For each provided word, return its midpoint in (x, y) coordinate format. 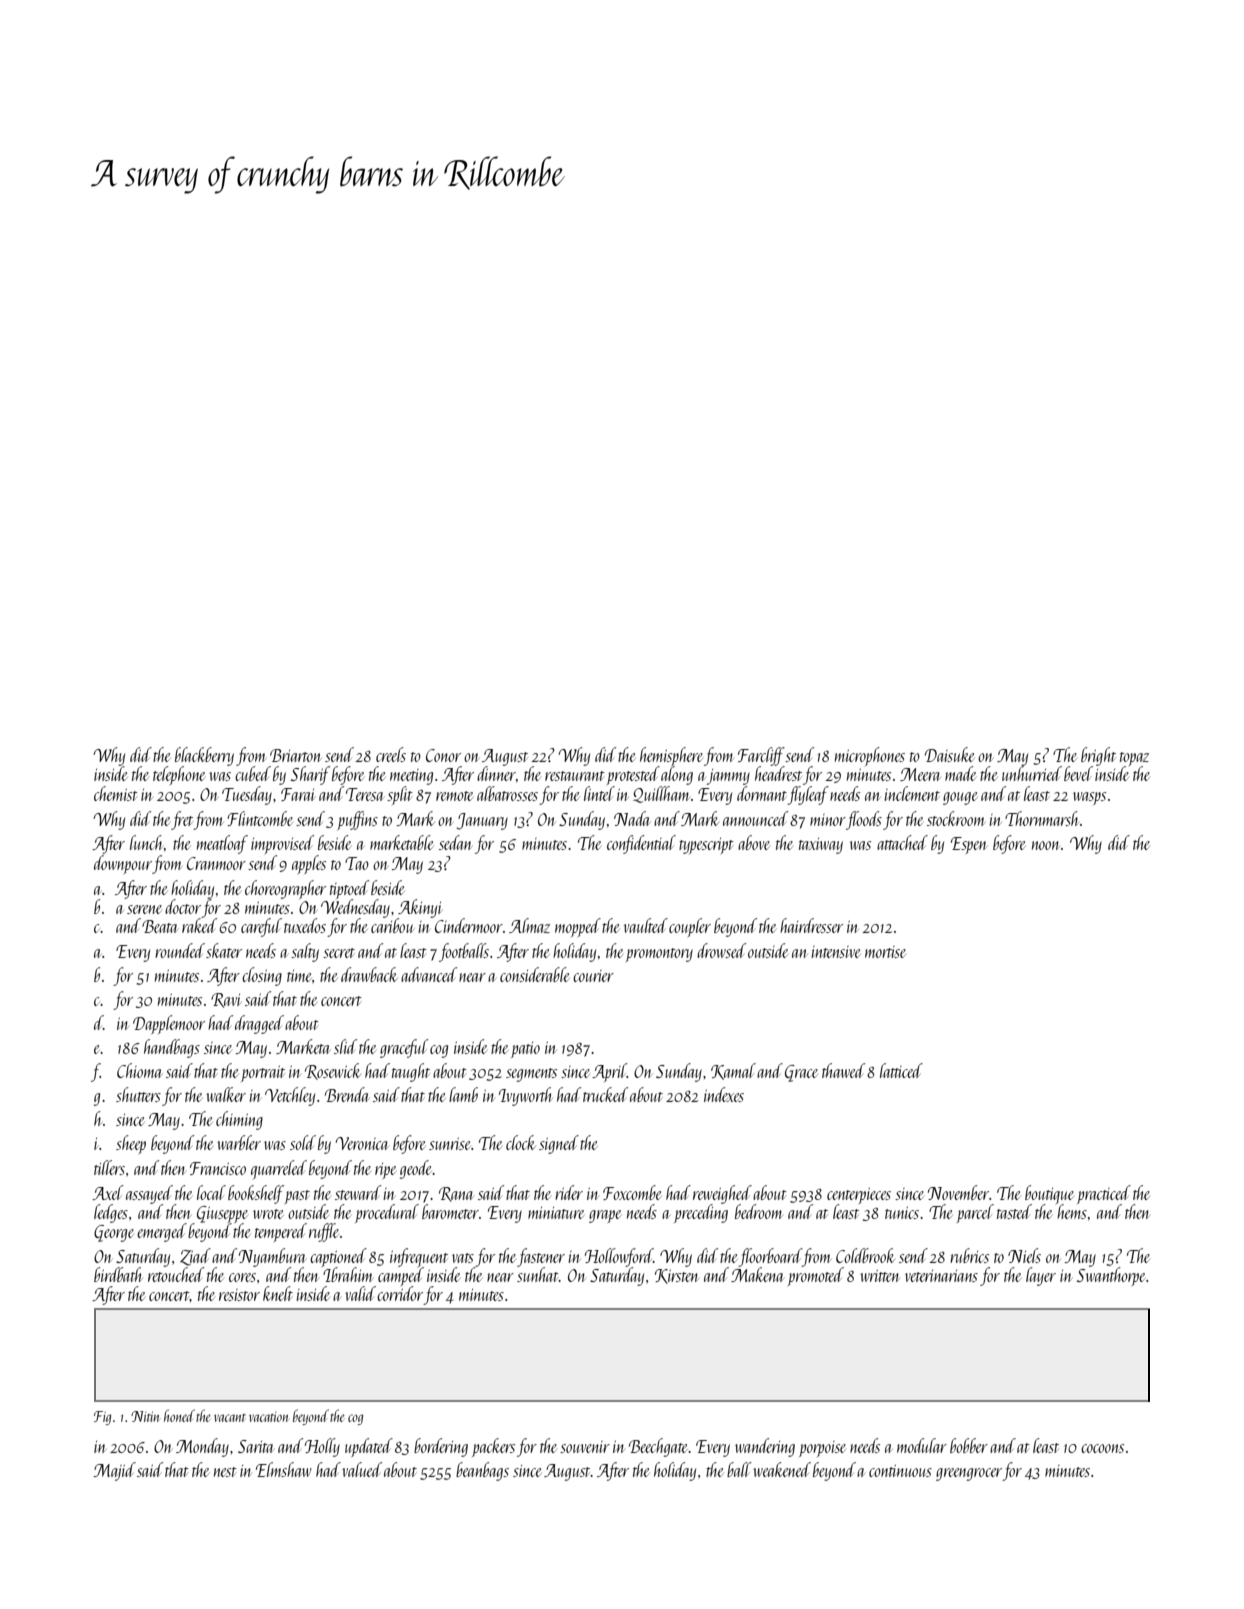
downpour (123, 864)
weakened (782, 1469)
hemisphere (671, 757)
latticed (901, 1070)
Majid (115, 1471)
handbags (172, 1048)
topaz (1134, 759)
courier (593, 976)
